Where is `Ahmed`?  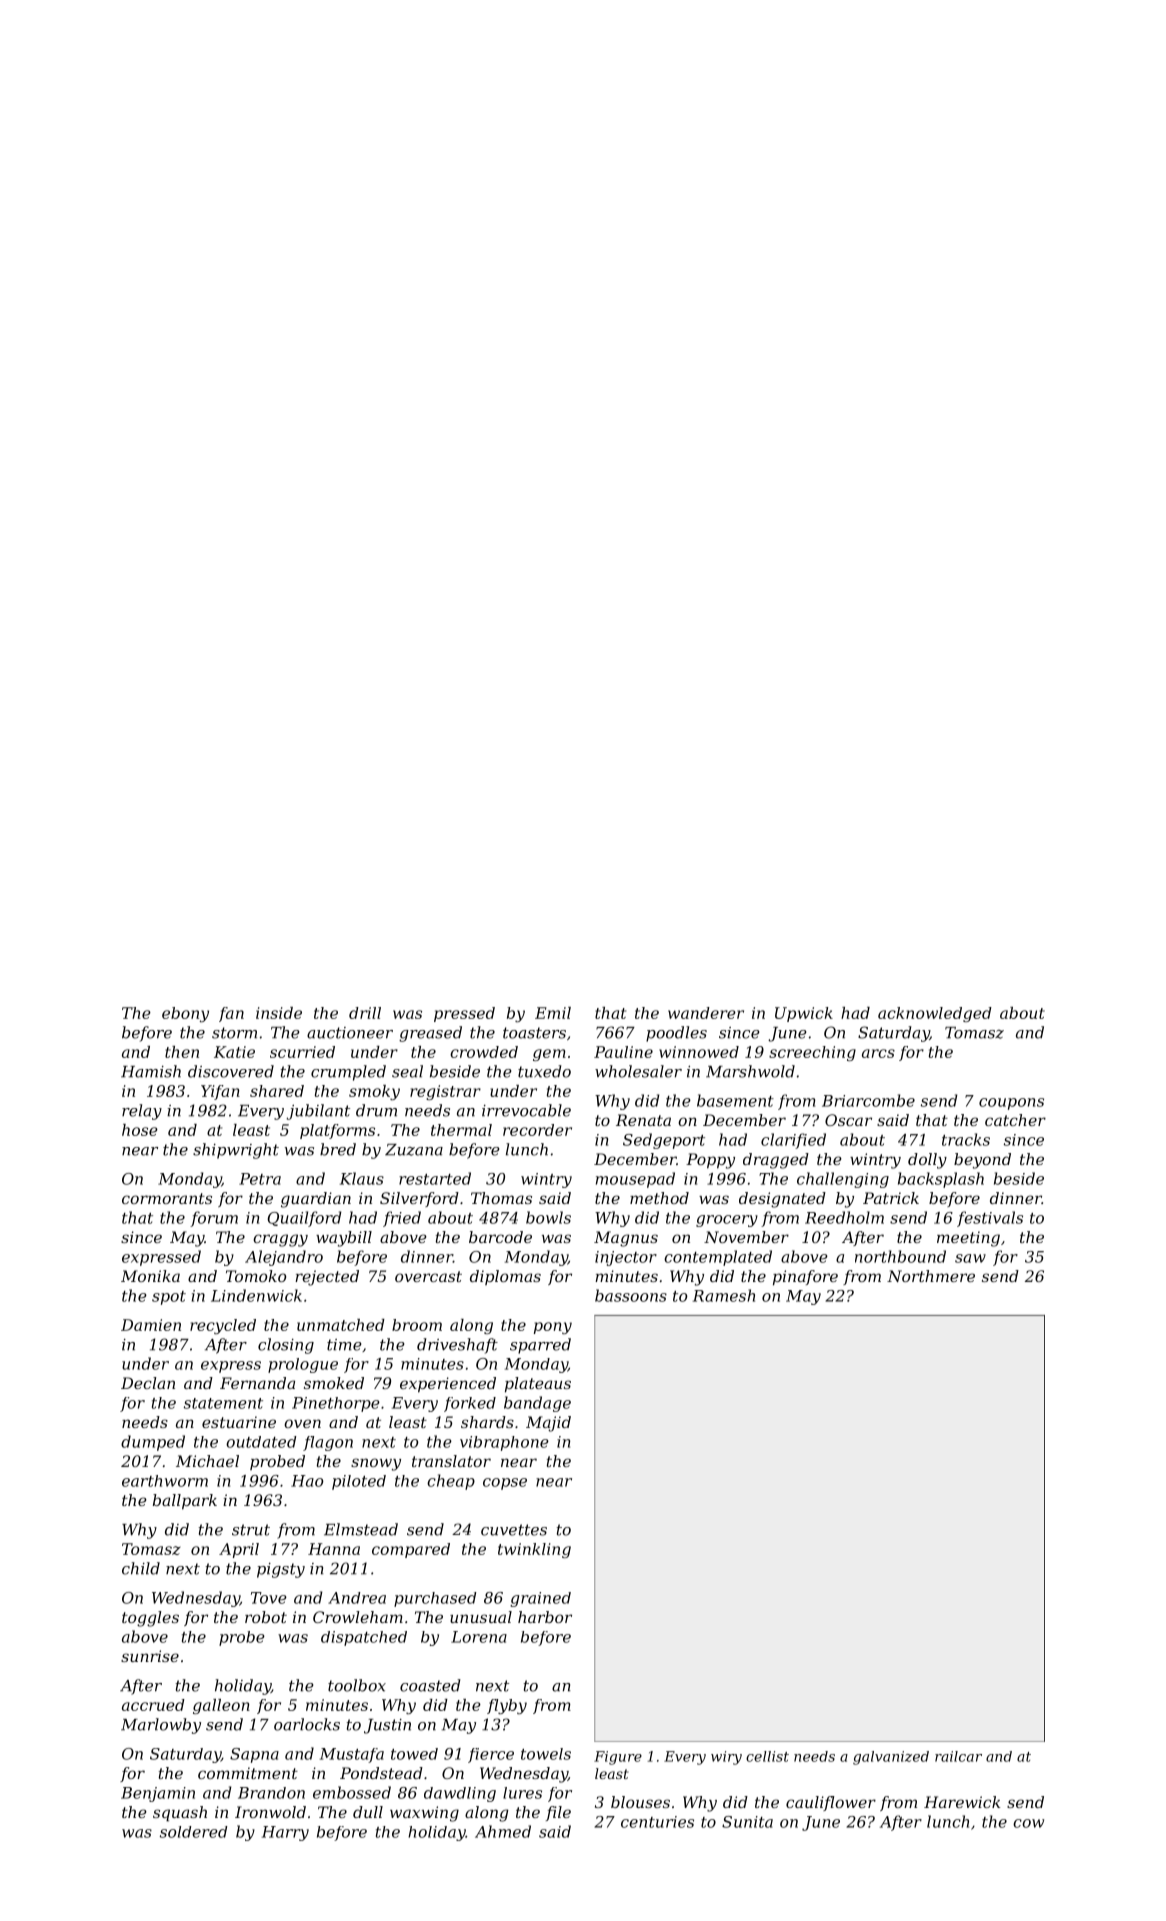 Ahmed is located at coordinates (503, 1831).
